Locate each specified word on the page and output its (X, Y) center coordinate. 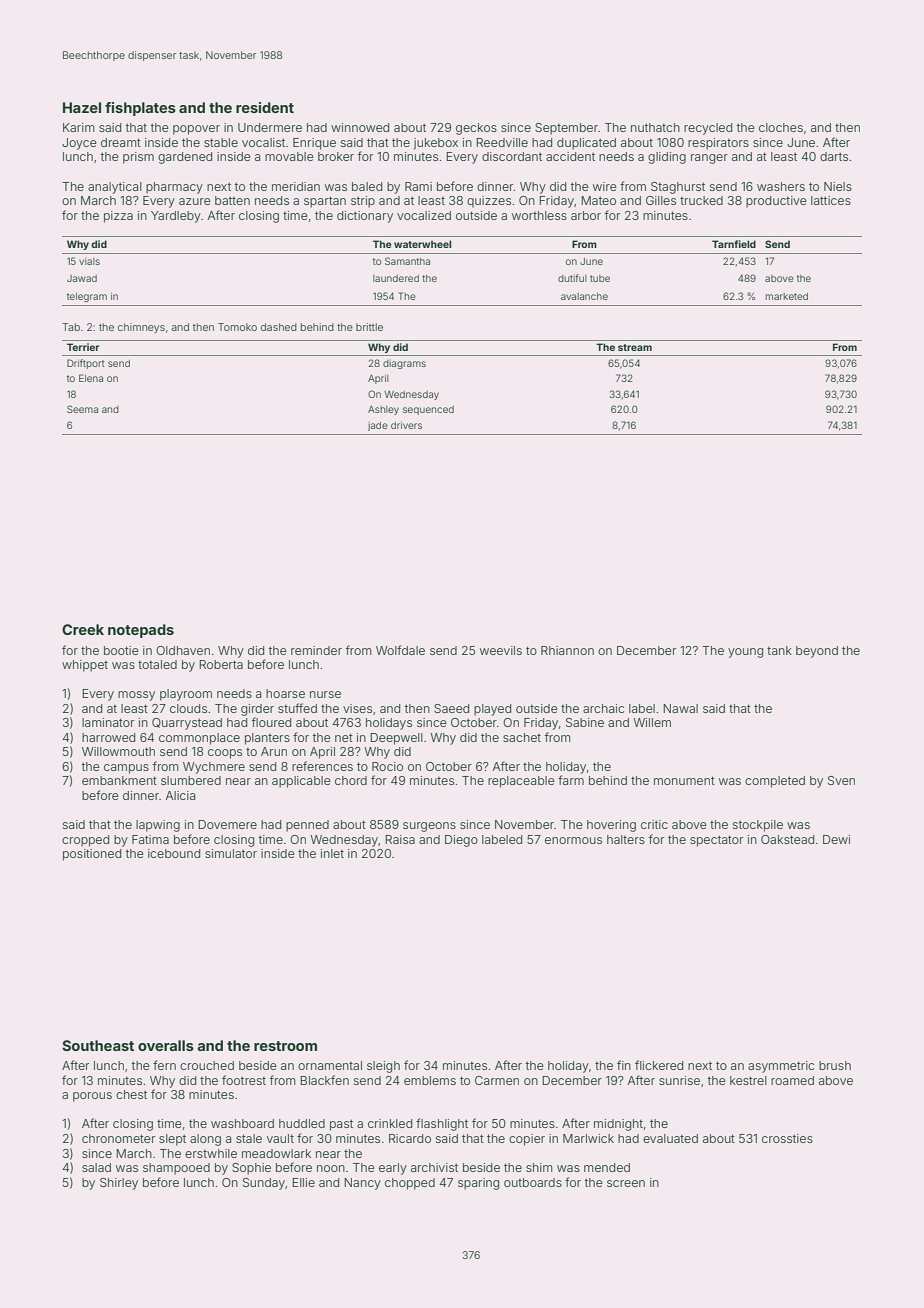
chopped (410, 1184)
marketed (786, 296)
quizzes (489, 202)
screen (626, 1183)
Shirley (119, 1184)
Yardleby (176, 217)
